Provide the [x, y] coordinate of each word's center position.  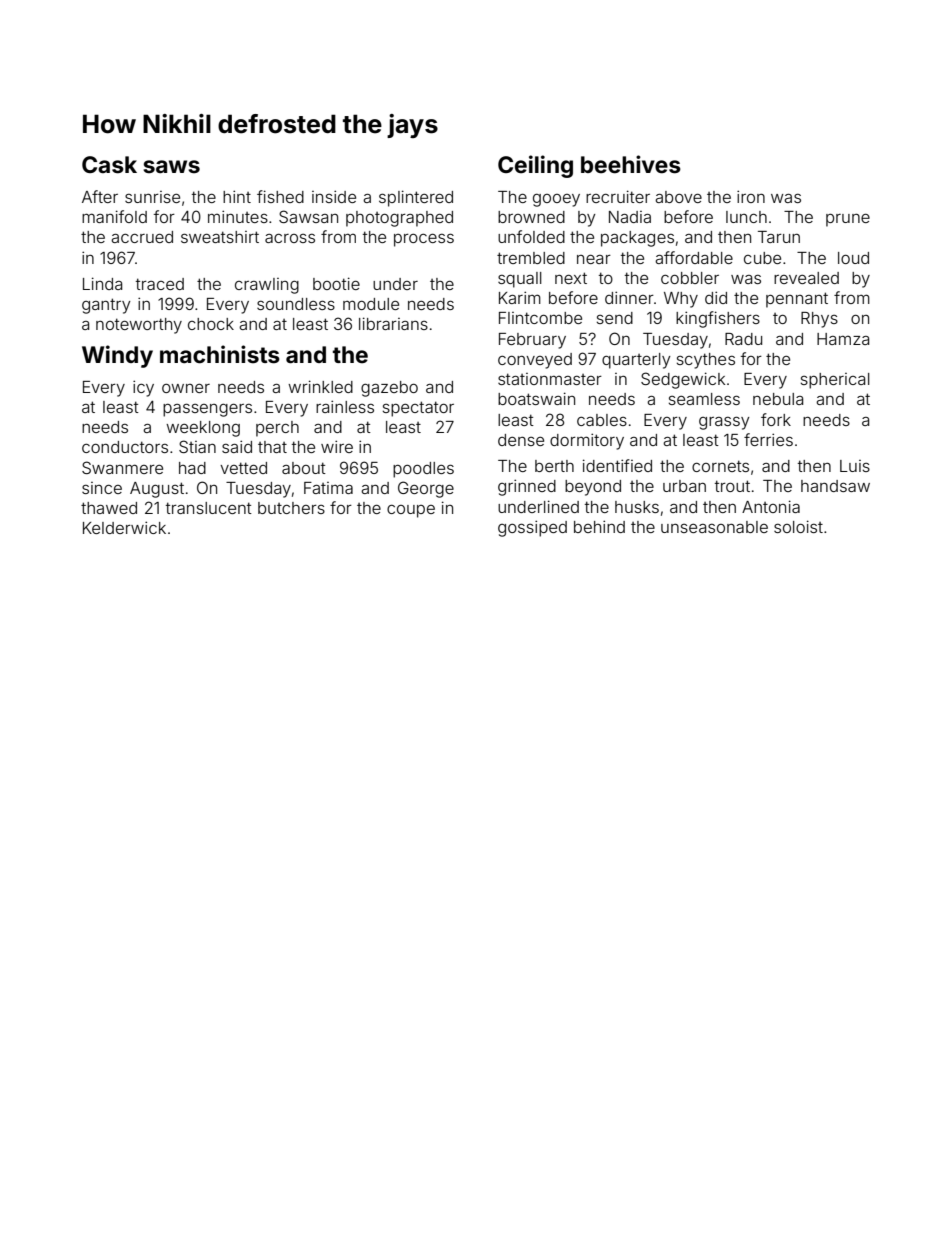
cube [762, 258]
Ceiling [535, 166]
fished [280, 196]
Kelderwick [124, 527]
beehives [631, 164]
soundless [296, 304]
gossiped [532, 528]
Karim [520, 297]
